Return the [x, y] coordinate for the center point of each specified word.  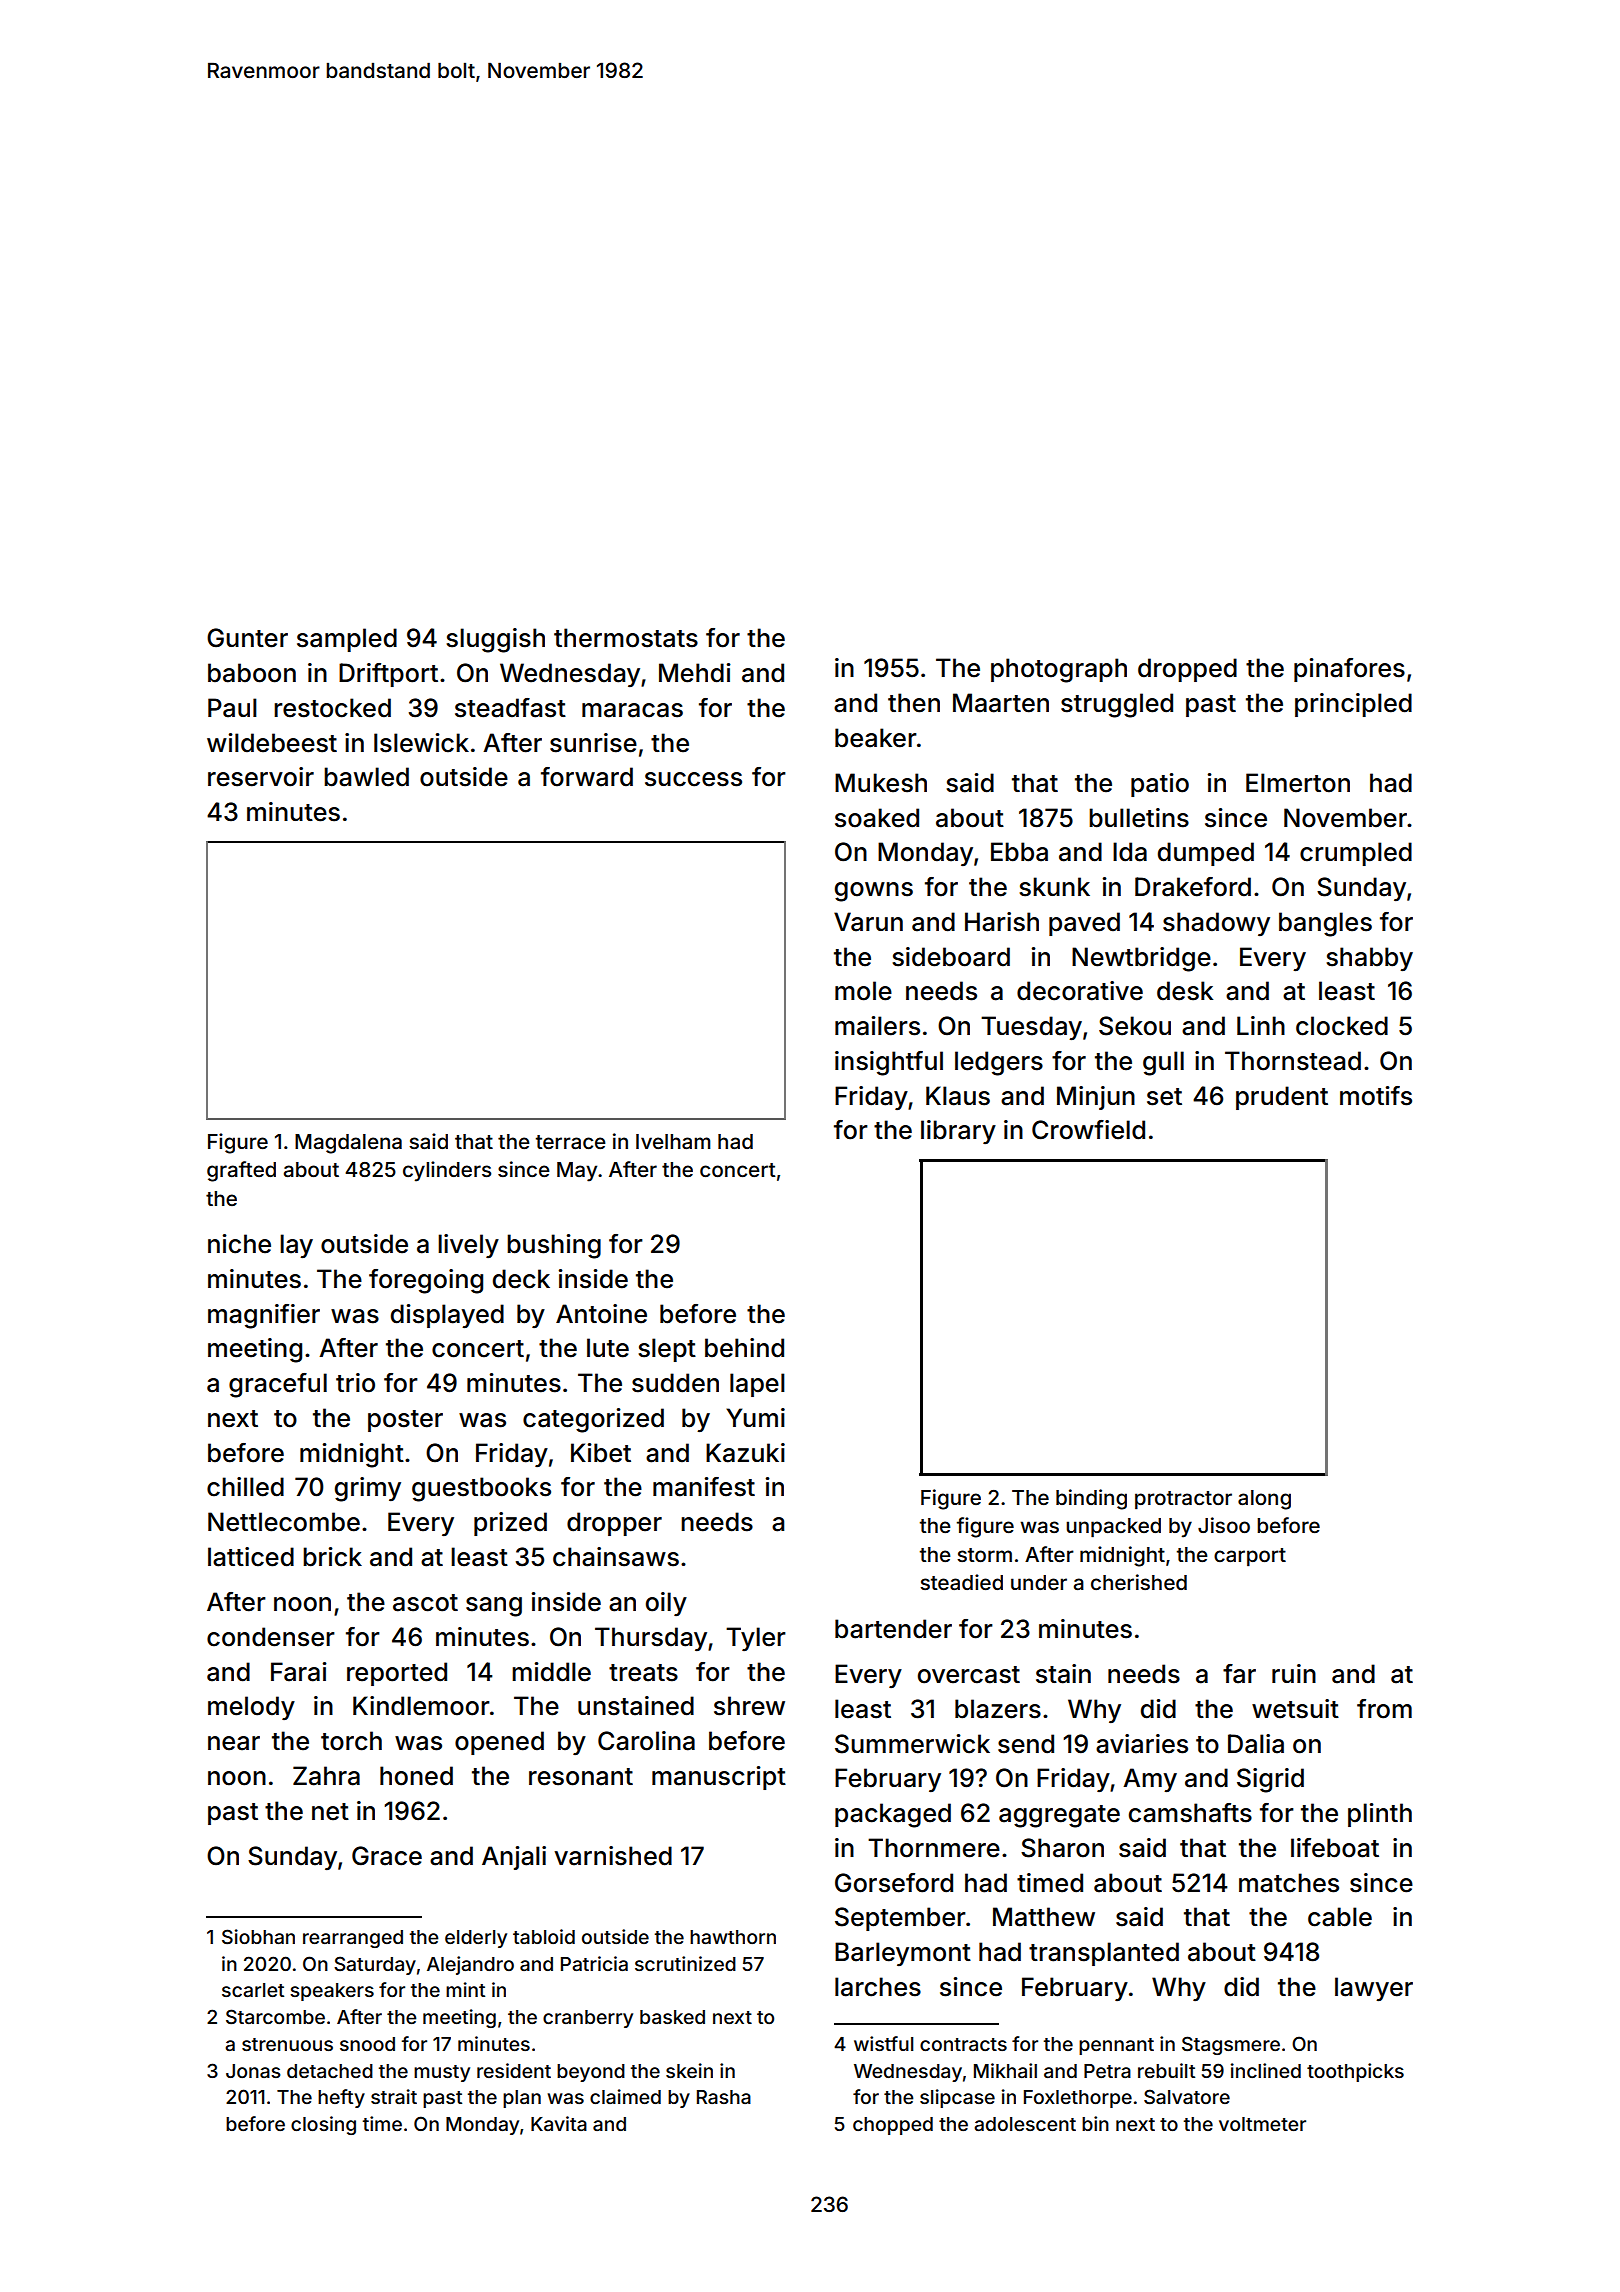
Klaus [958, 1096]
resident [514, 2070]
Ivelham [673, 1141]
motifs [1376, 1096]
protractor [1183, 1500]
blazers [998, 1709]
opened [499, 1743]
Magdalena [348, 1144]
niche [239, 1244]
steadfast [510, 708]
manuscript [719, 1778]
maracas [632, 710]
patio [1160, 785]
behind [744, 1348]
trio [355, 1383]
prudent [1282, 1098]
